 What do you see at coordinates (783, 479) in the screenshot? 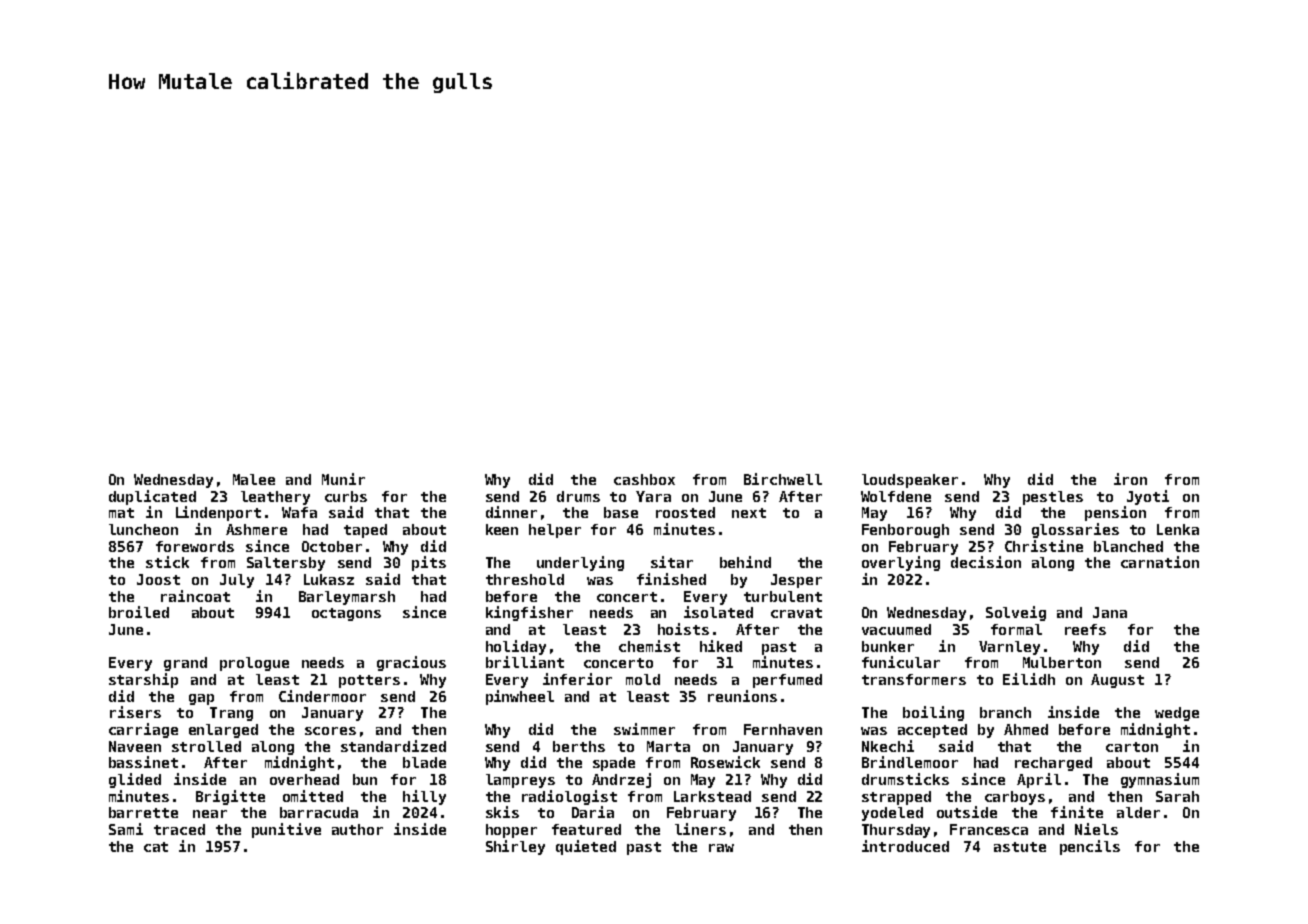
I see `Birchwell` at bounding box center [783, 479].
